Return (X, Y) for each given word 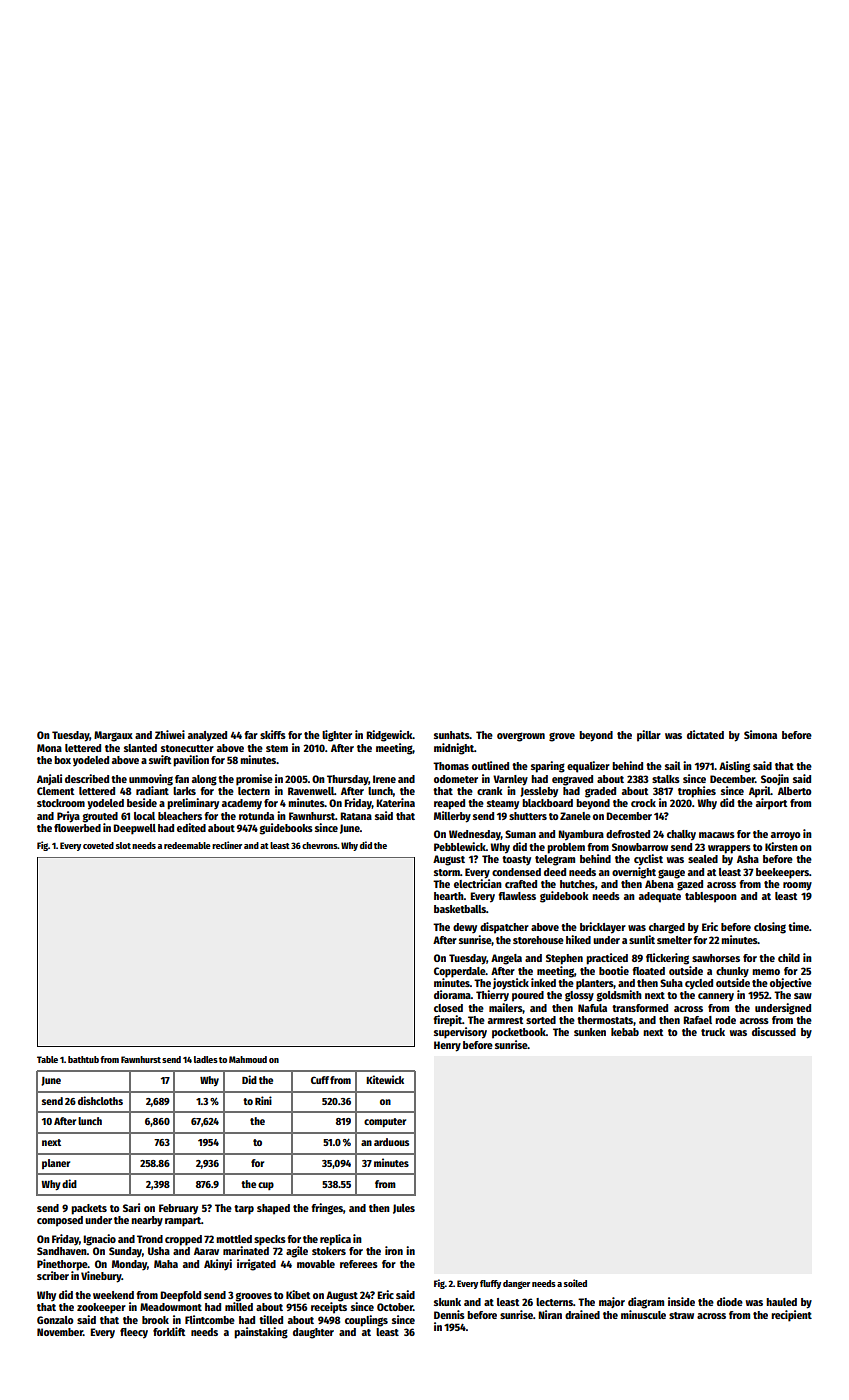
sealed (703, 859)
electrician (478, 883)
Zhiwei (170, 734)
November (60, 1332)
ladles (206, 1059)
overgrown (521, 737)
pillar (649, 736)
